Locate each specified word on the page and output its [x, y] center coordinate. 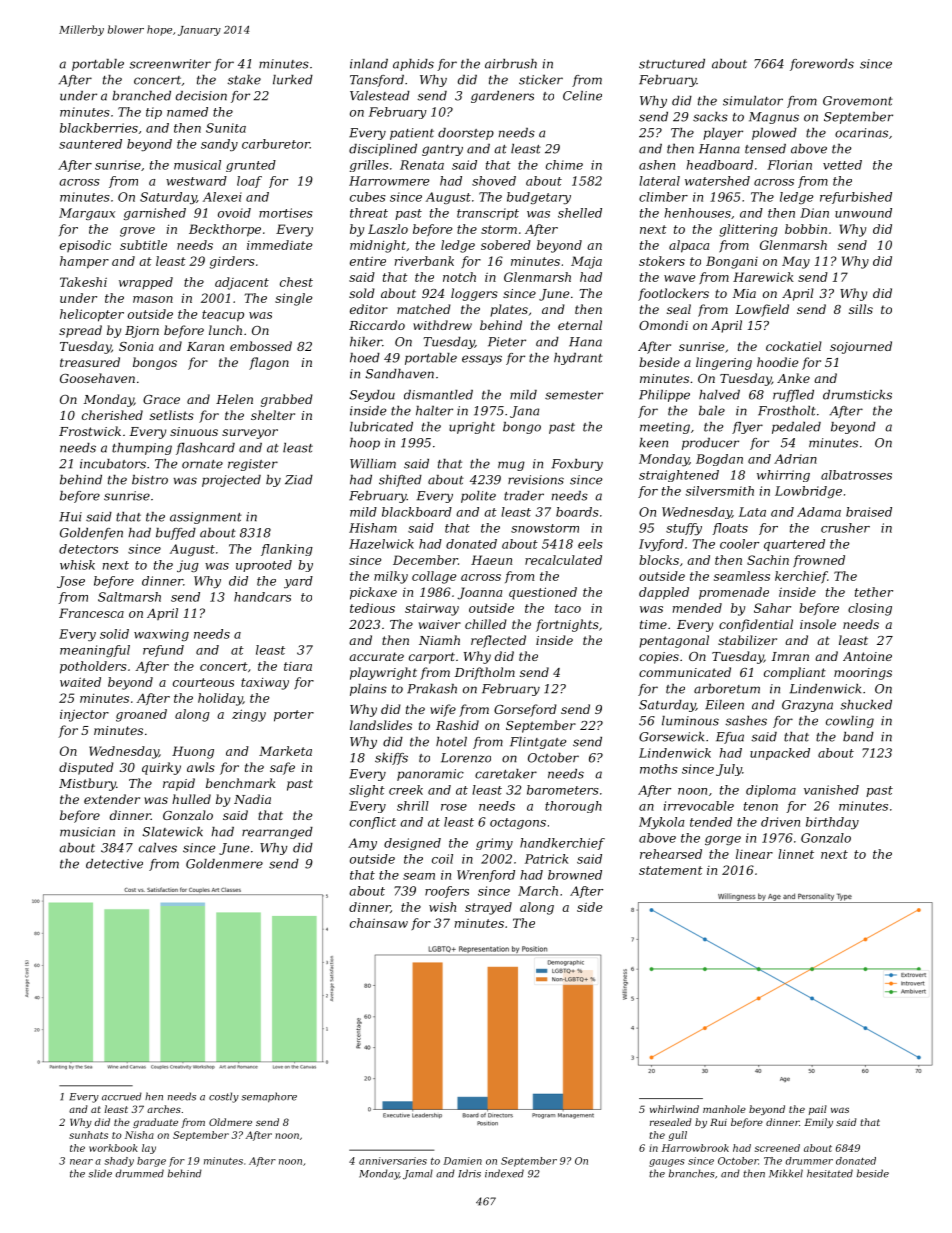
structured [672, 64]
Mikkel [786, 1173]
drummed [139, 1173]
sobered [506, 245]
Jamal [418, 1174]
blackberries [99, 128]
